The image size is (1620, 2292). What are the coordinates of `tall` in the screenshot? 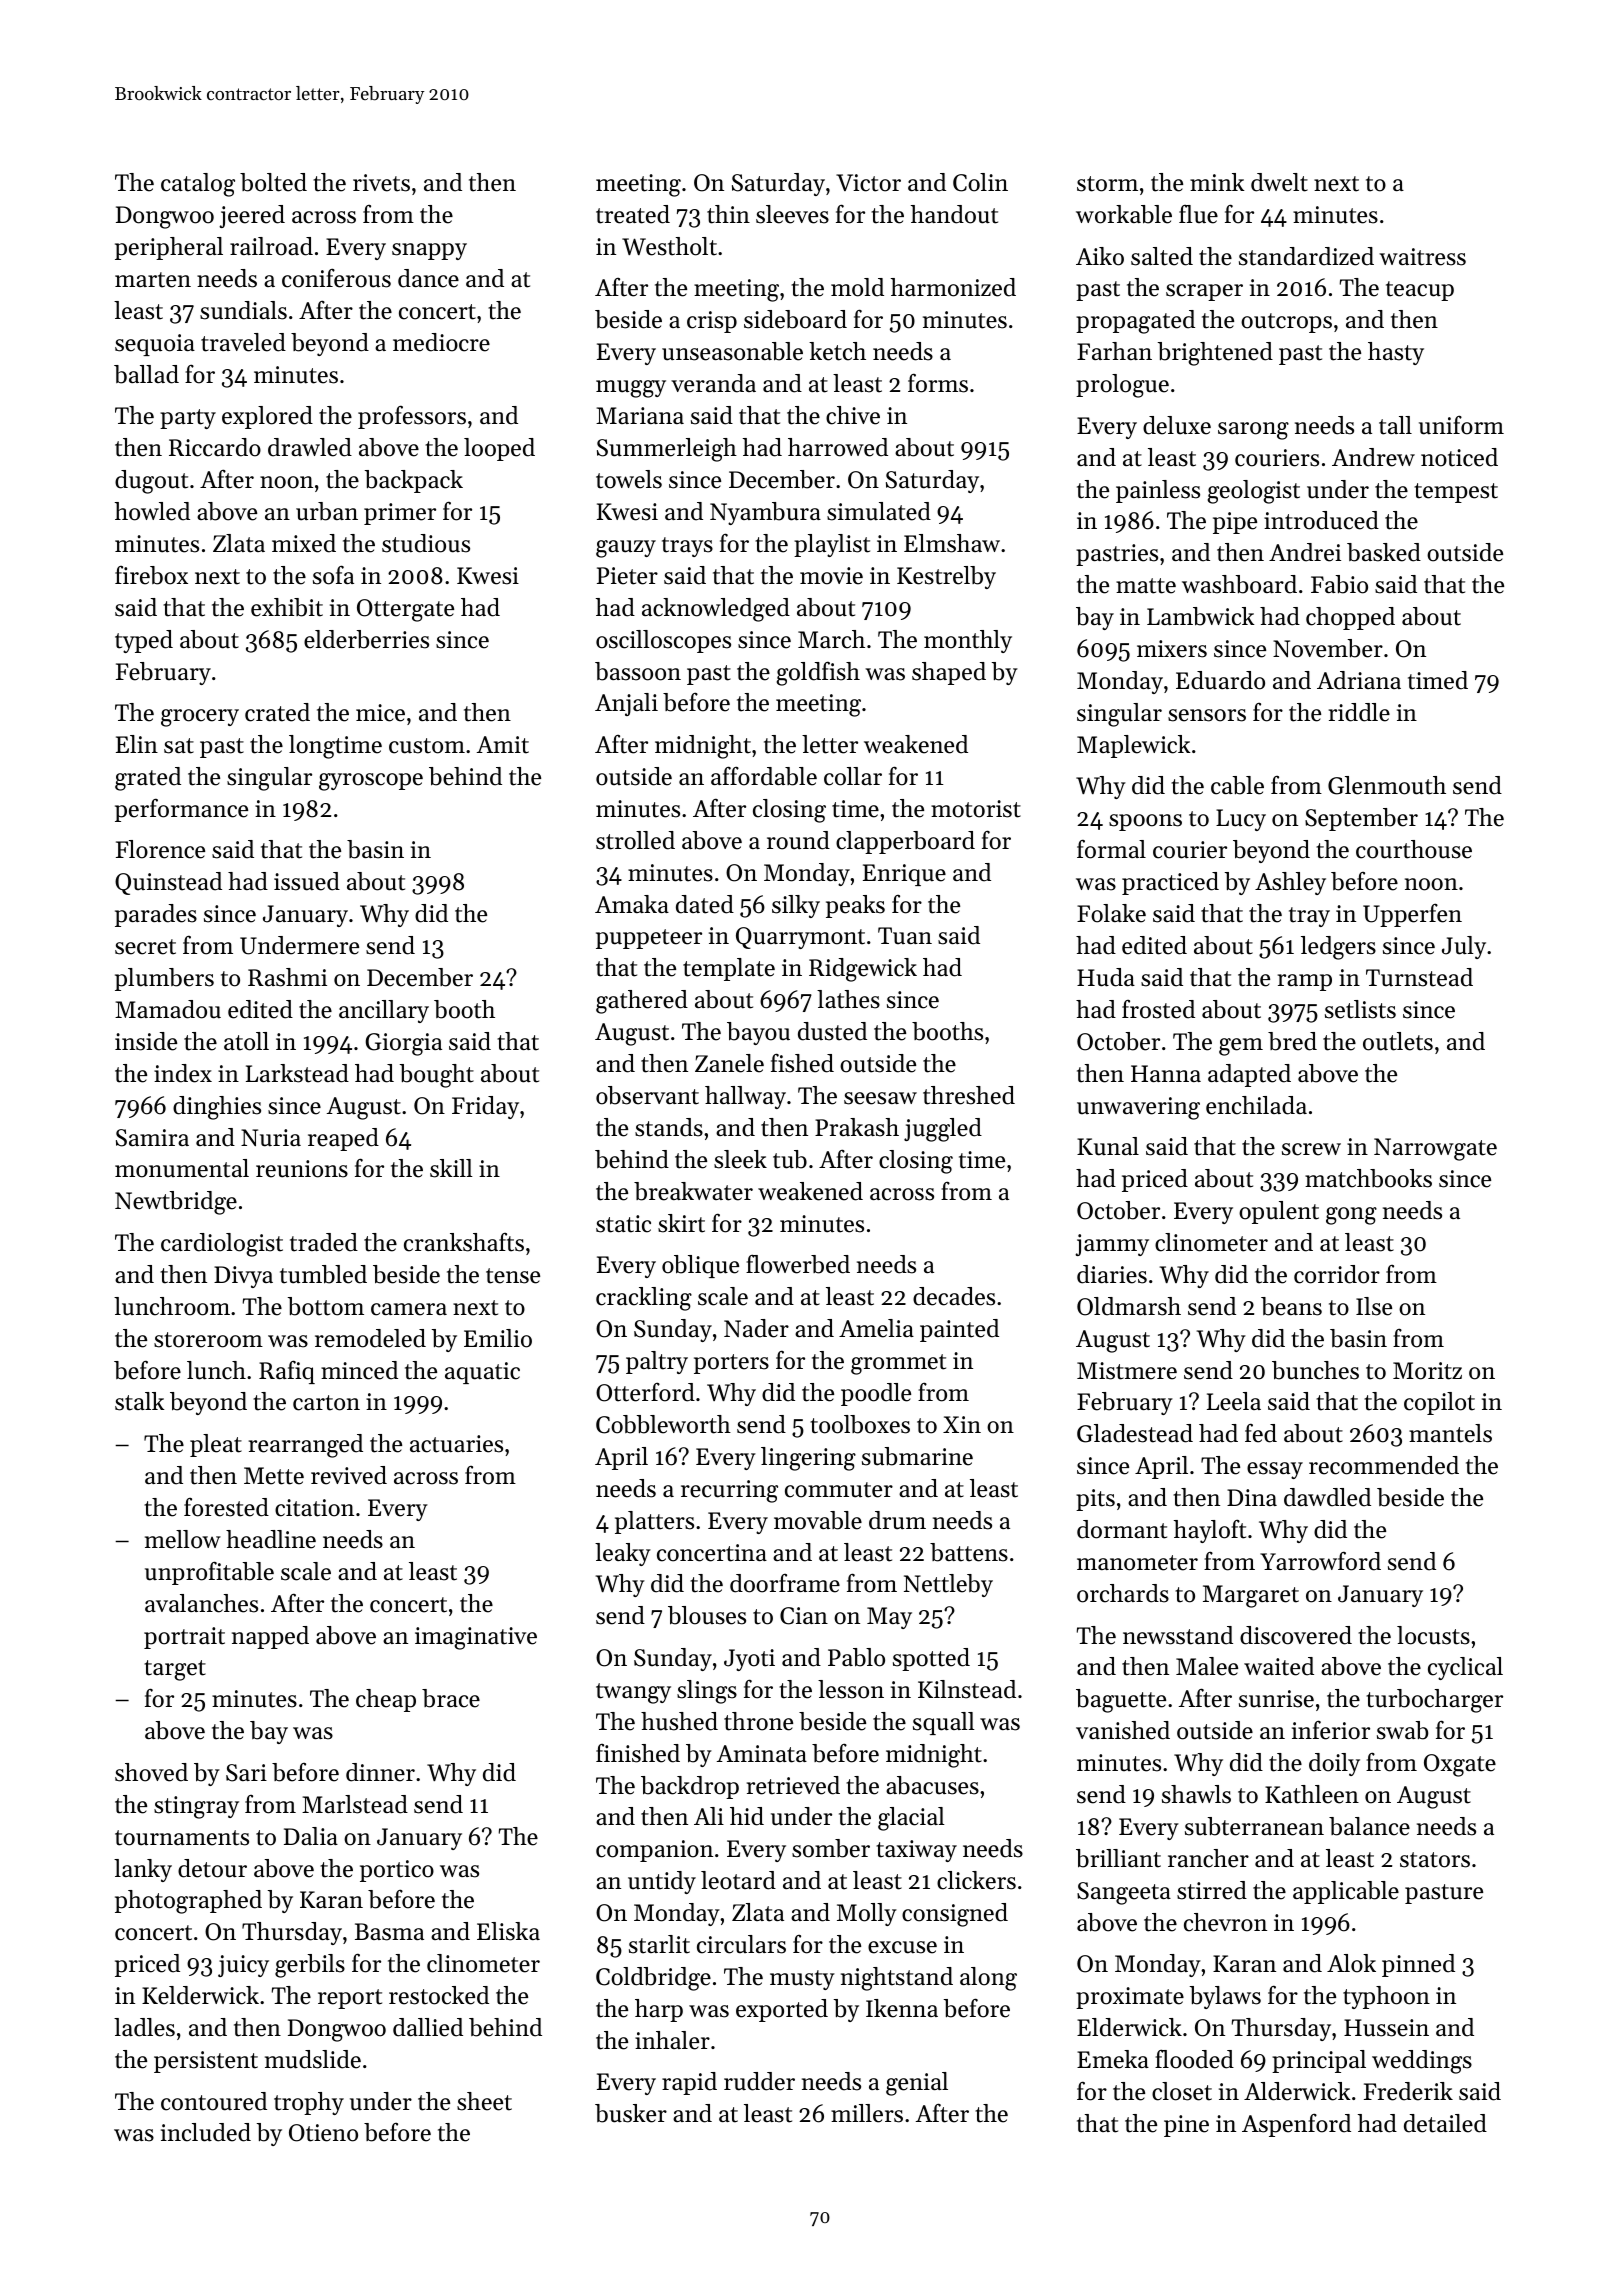 It's located at (1395, 425).
